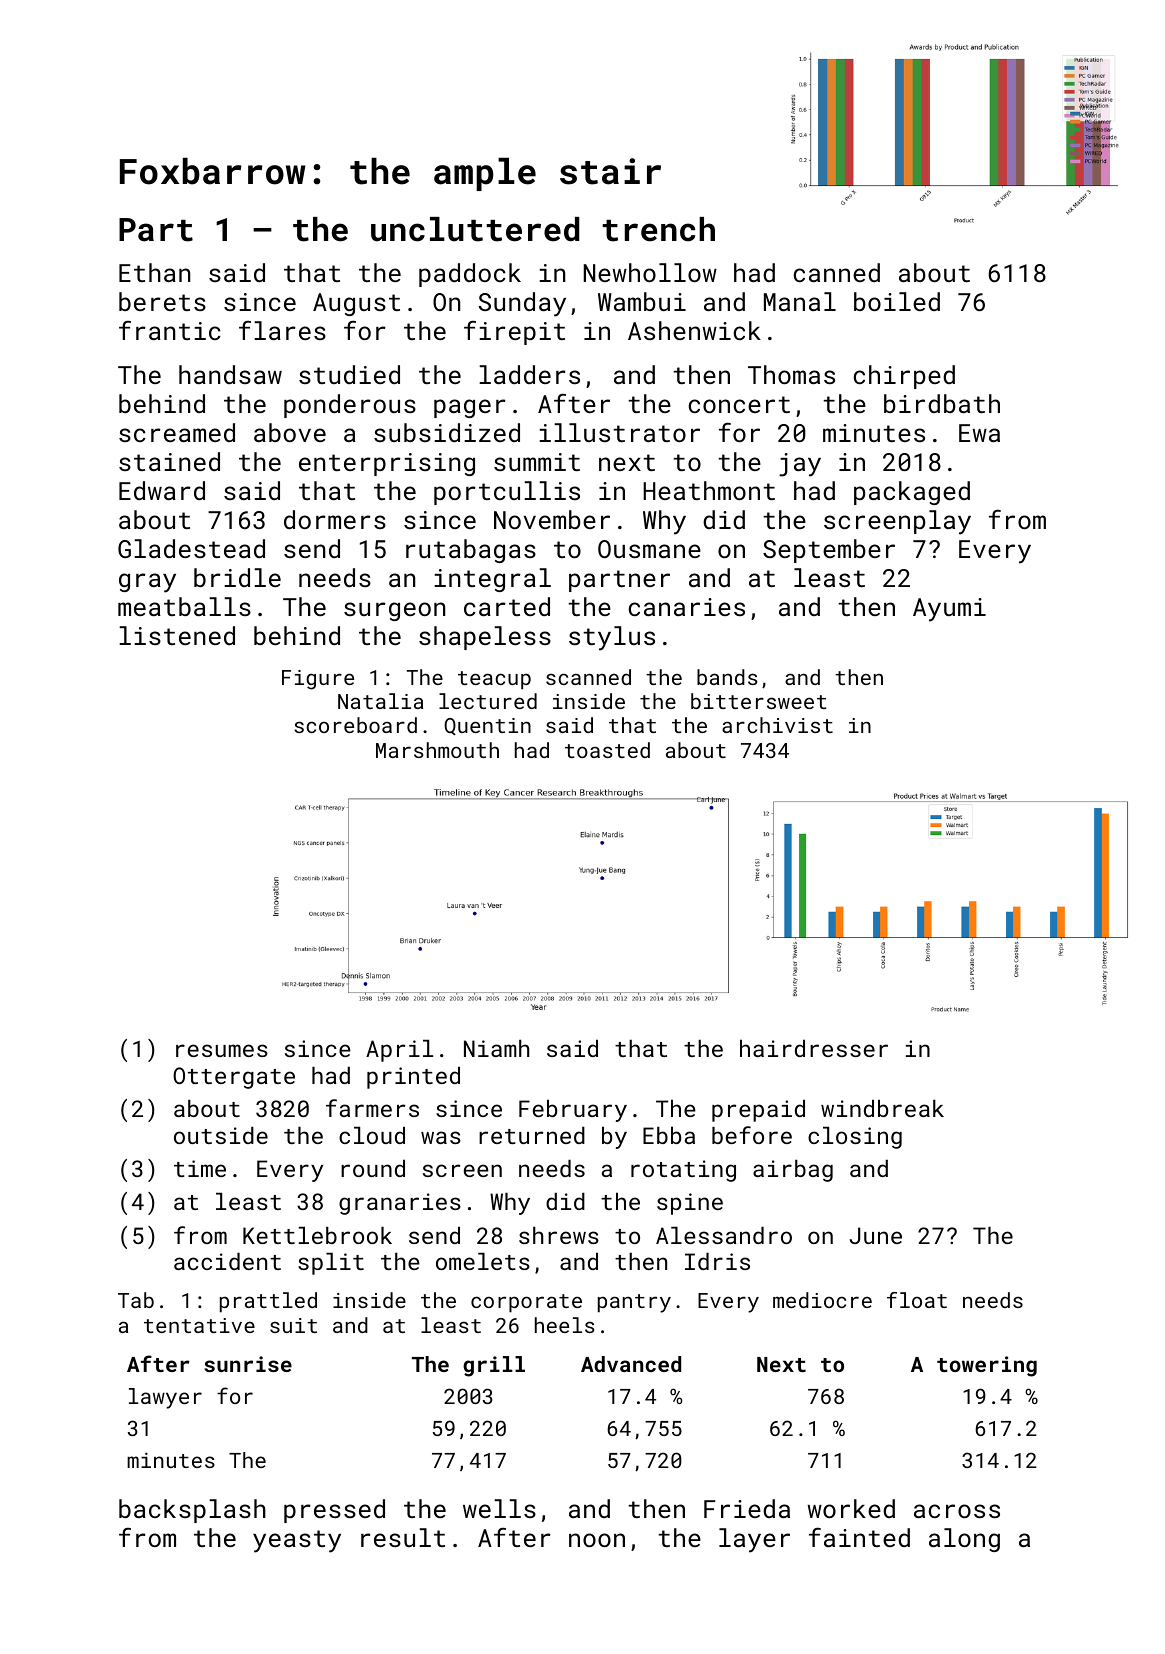 Image resolution: width=1165 pixels, height=1654 pixels. I want to click on stylus, so click(612, 638).
